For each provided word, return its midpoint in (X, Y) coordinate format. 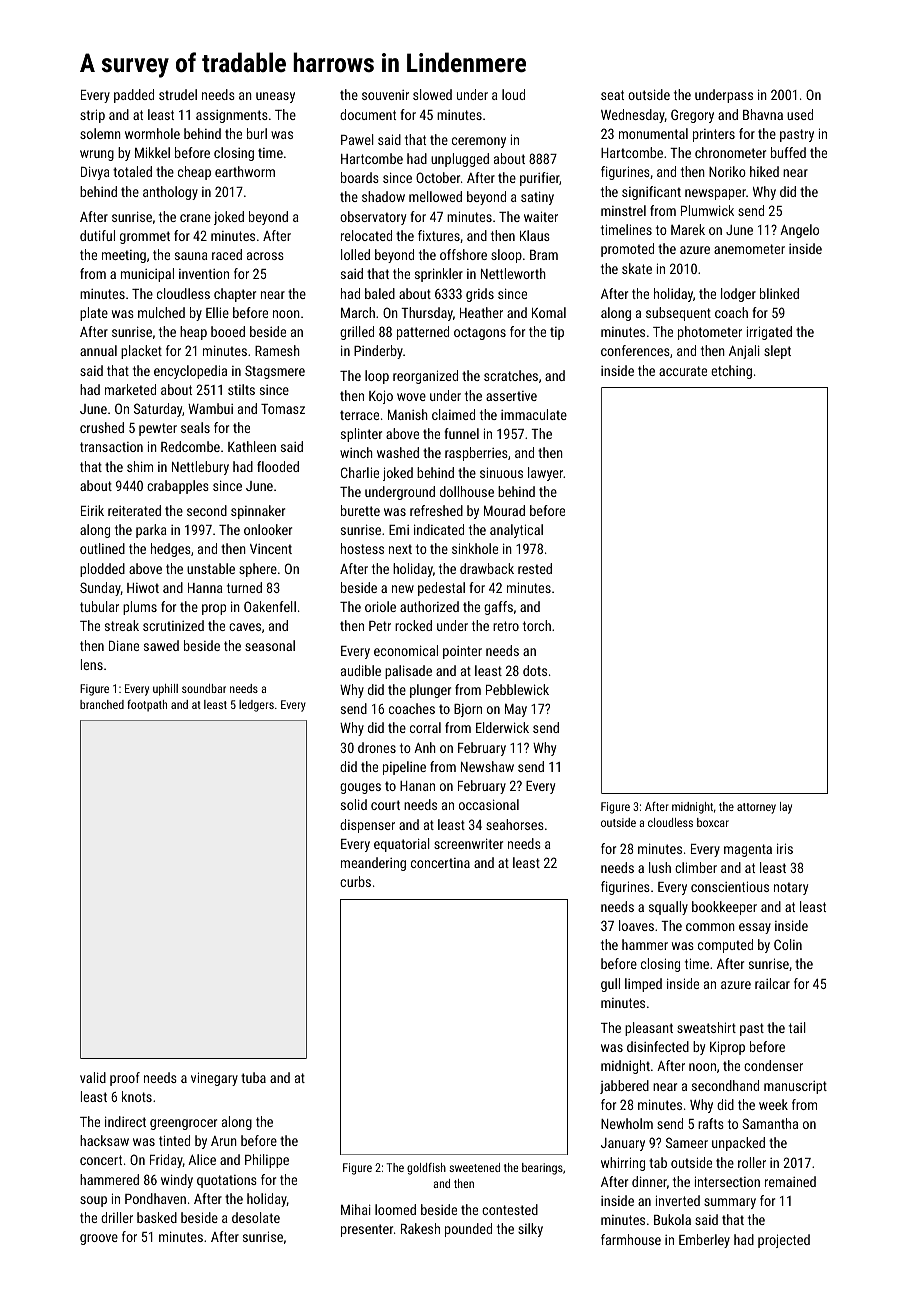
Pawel (357, 139)
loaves (636, 925)
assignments (232, 116)
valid (93, 1077)
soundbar (204, 688)
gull (610, 985)
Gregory (692, 116)
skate (637, 268)
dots (535, 670)
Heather (481, 312)
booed (228, 331)
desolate (256, 1217)
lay (786, 808)
